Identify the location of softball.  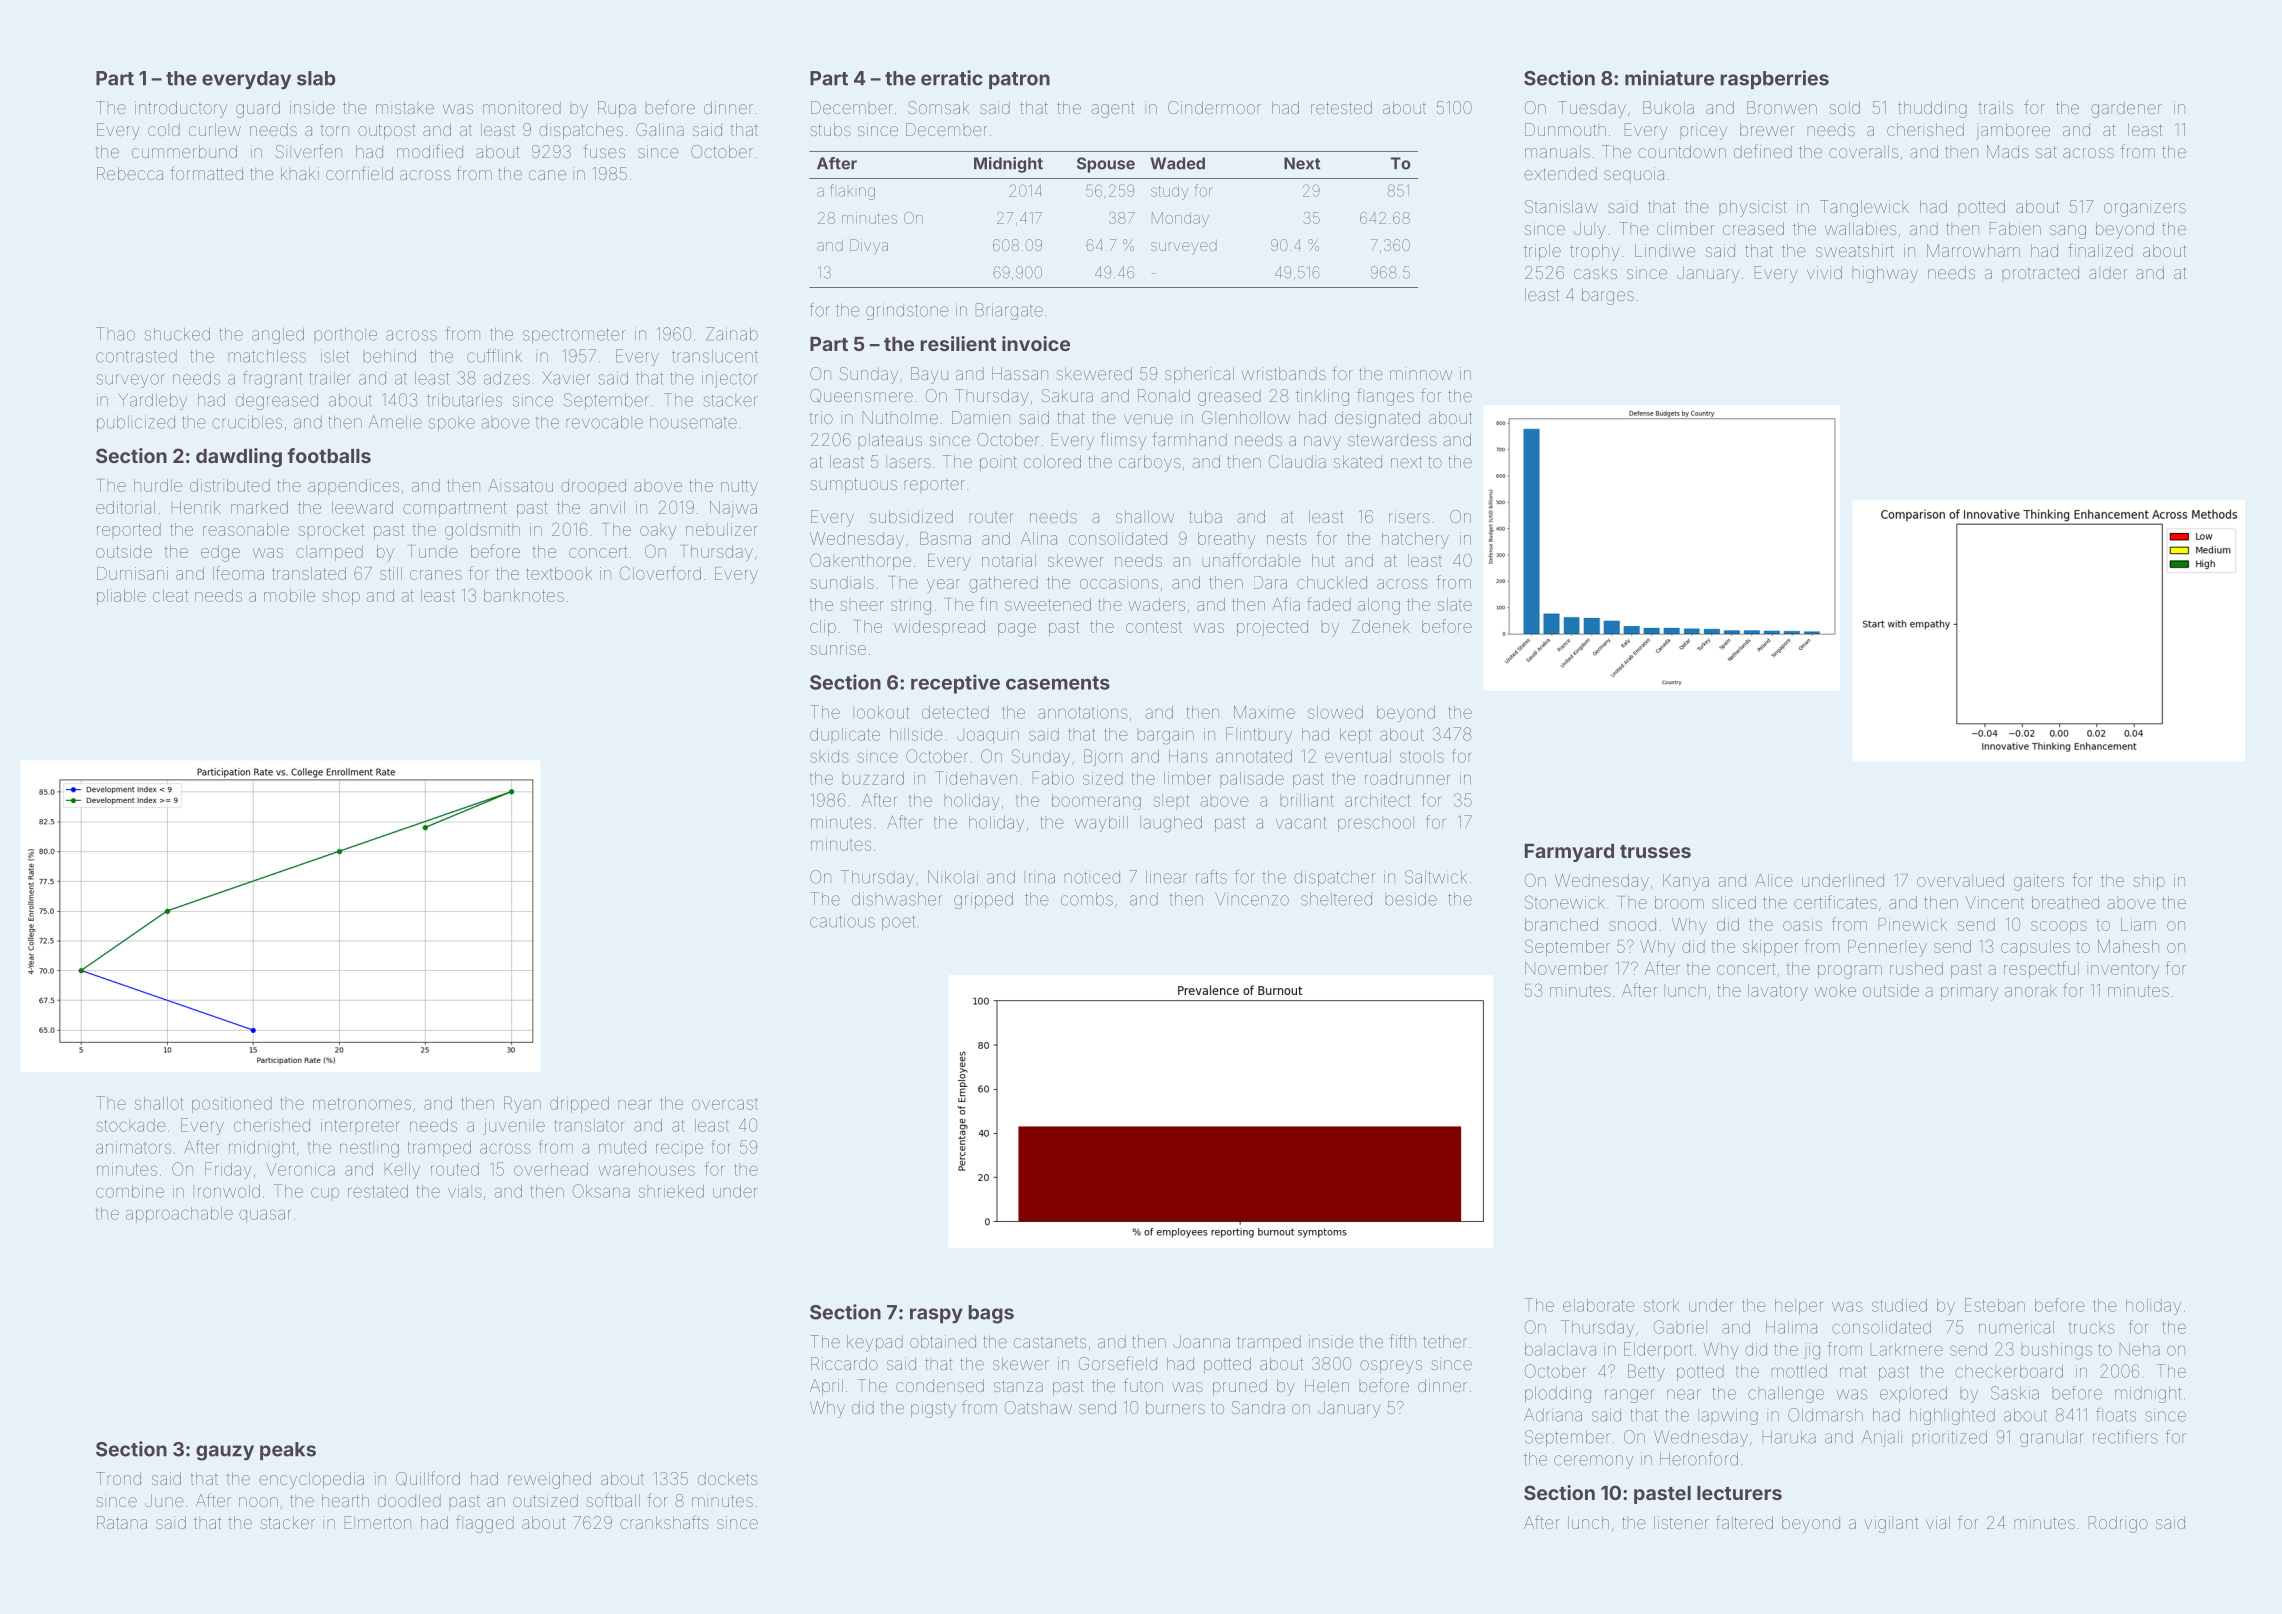
(613, 1500).
